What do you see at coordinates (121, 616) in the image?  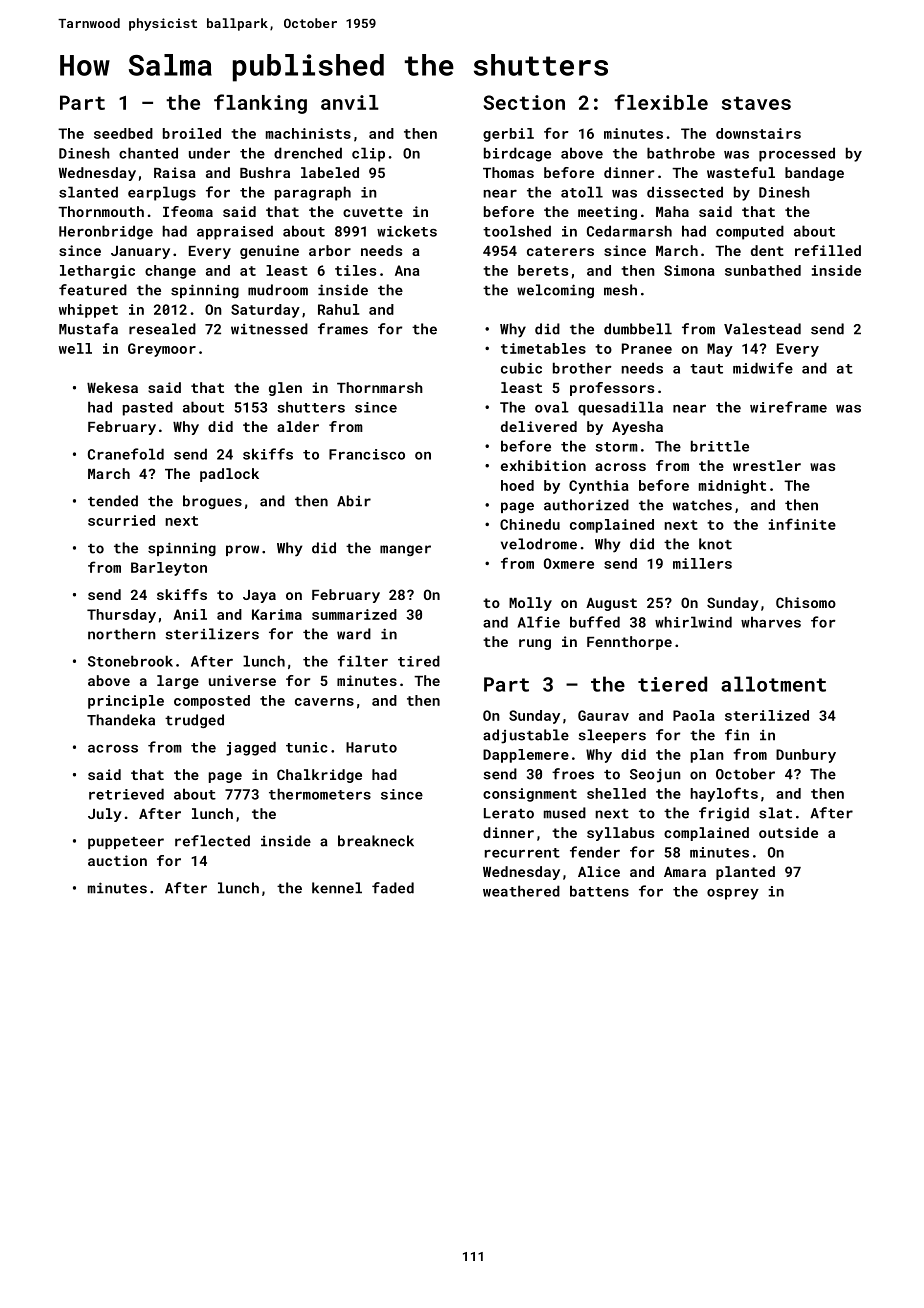 I see `Thursday` at bounding box center [121, 616].
